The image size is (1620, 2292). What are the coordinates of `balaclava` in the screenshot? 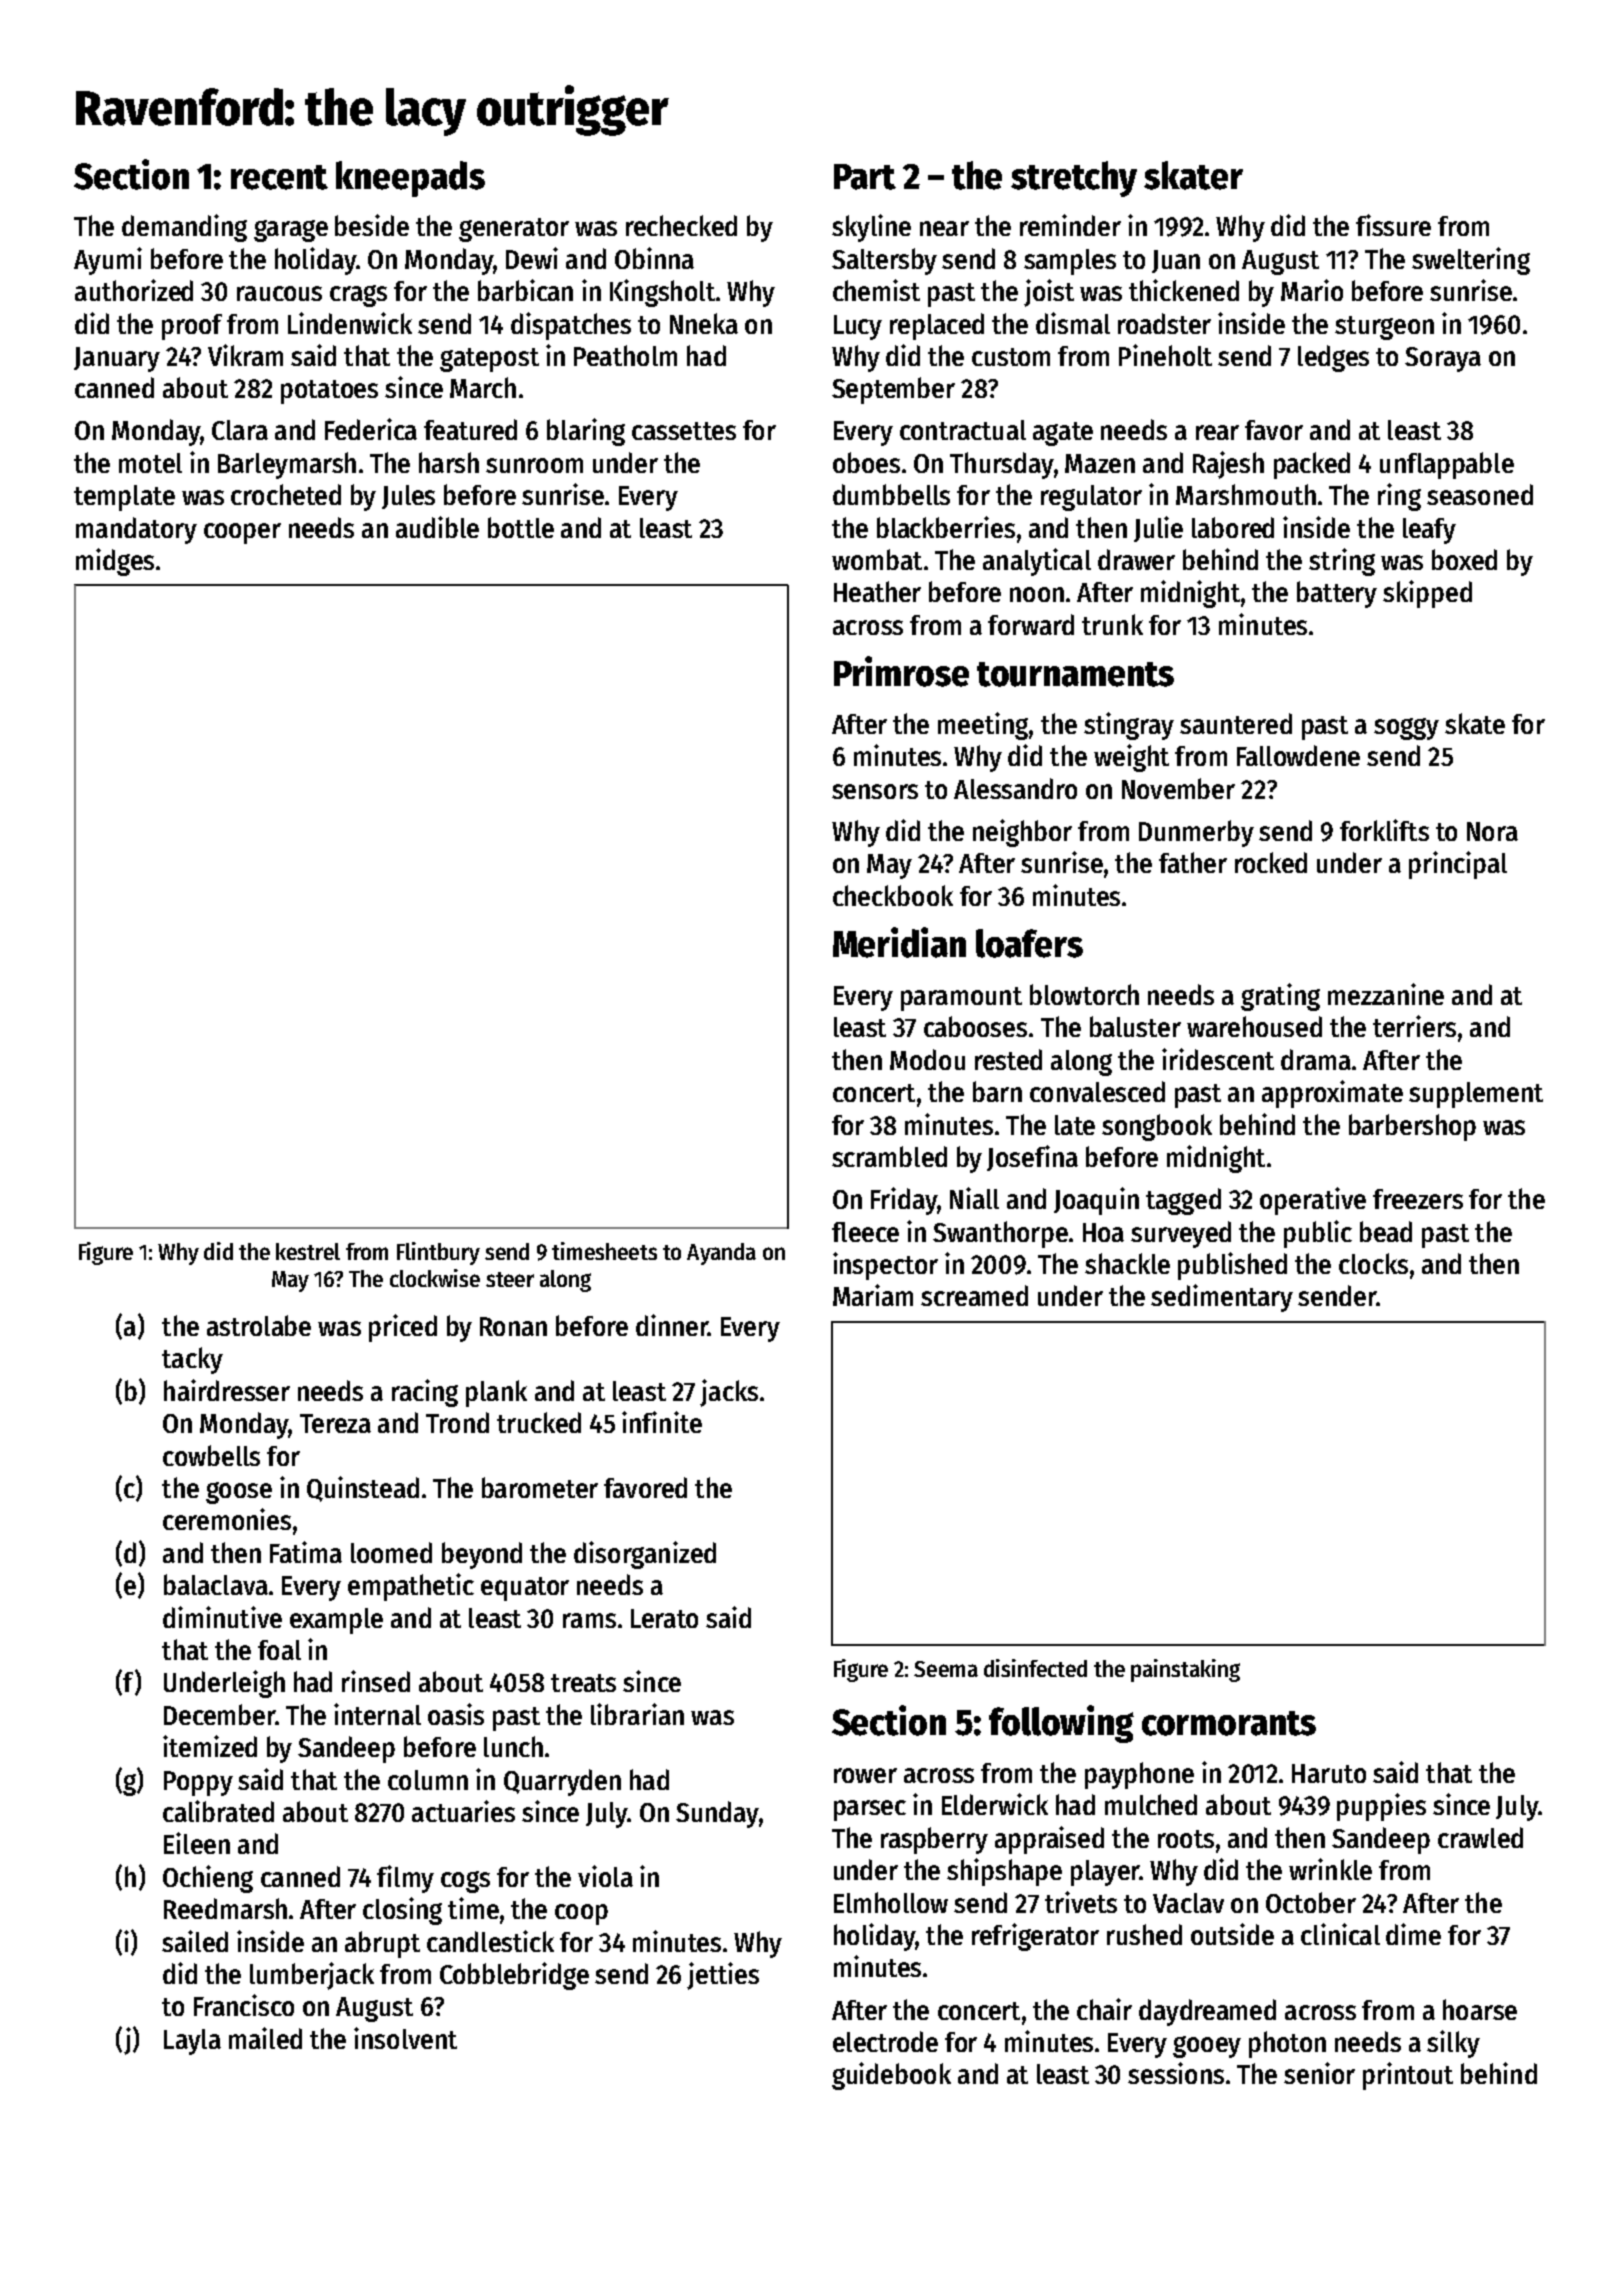 It's located at (216, 1584).
